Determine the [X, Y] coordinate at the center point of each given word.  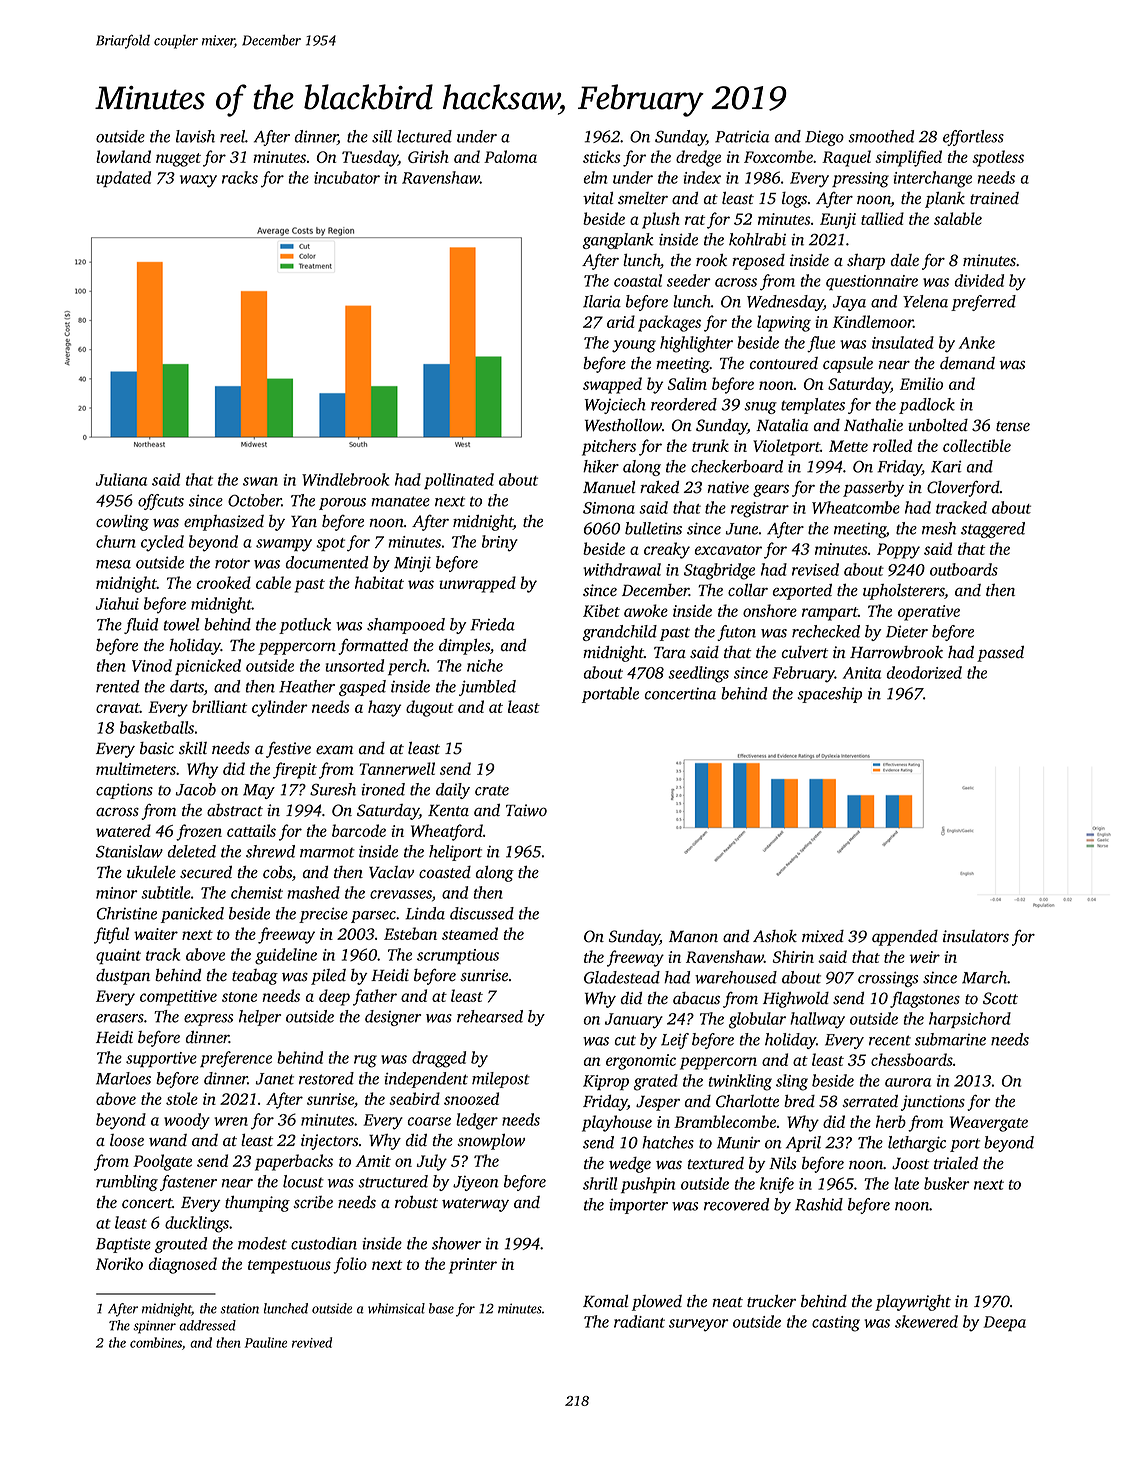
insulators [976, 936]
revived [312, 1342]
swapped [612, 385]
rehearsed [490, 1016]
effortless [973, 138]
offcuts [161, 502]
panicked [192, 915]
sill [382, 136]
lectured [424, 136]
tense [1013, 426]
